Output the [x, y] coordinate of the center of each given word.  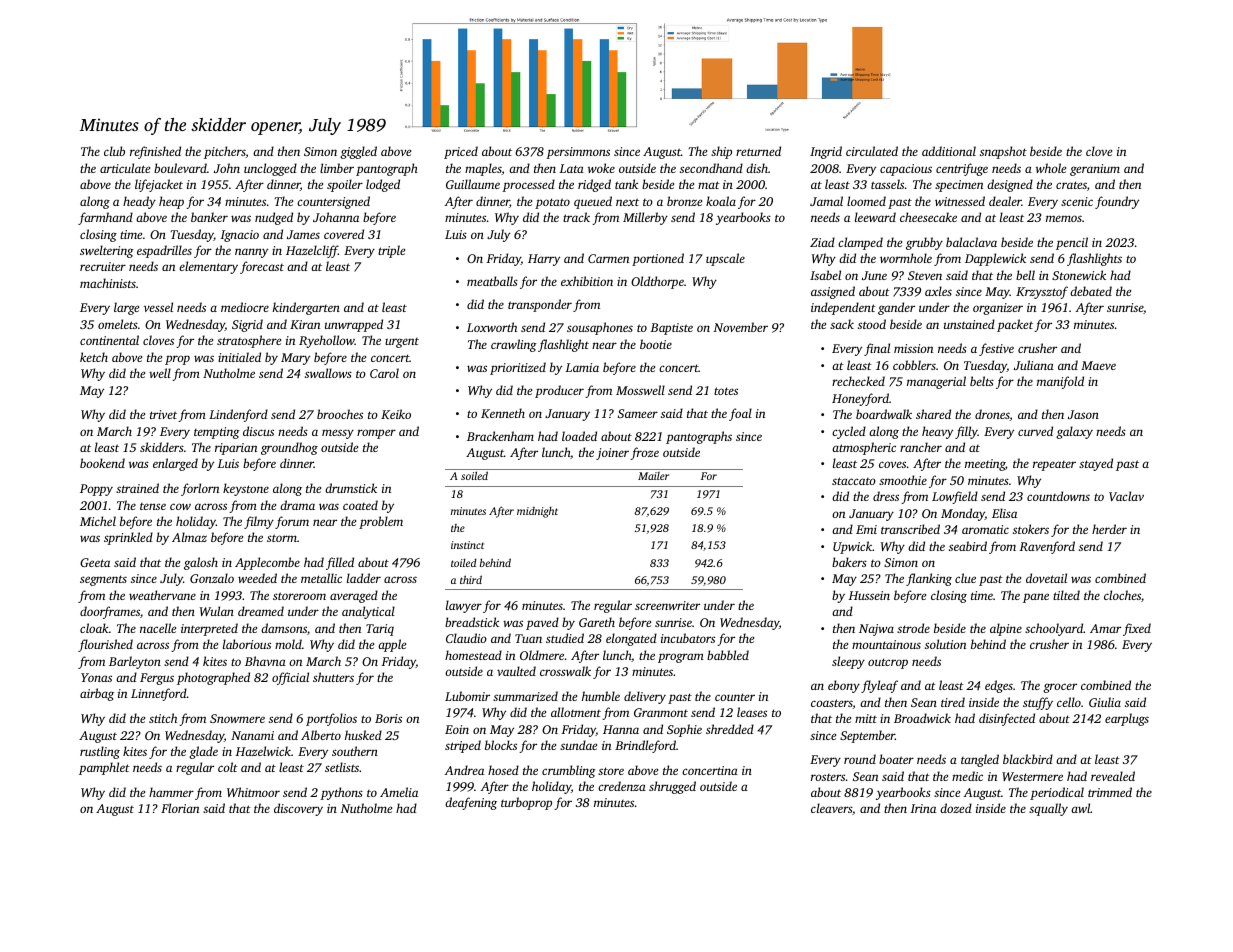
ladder [364, 578]
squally [1048, 809]
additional [949, 151]
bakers [849, 562]
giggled [358, 152]
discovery [298, 809]
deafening [471, 803]
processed [529, 185]
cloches [1122, 595]
